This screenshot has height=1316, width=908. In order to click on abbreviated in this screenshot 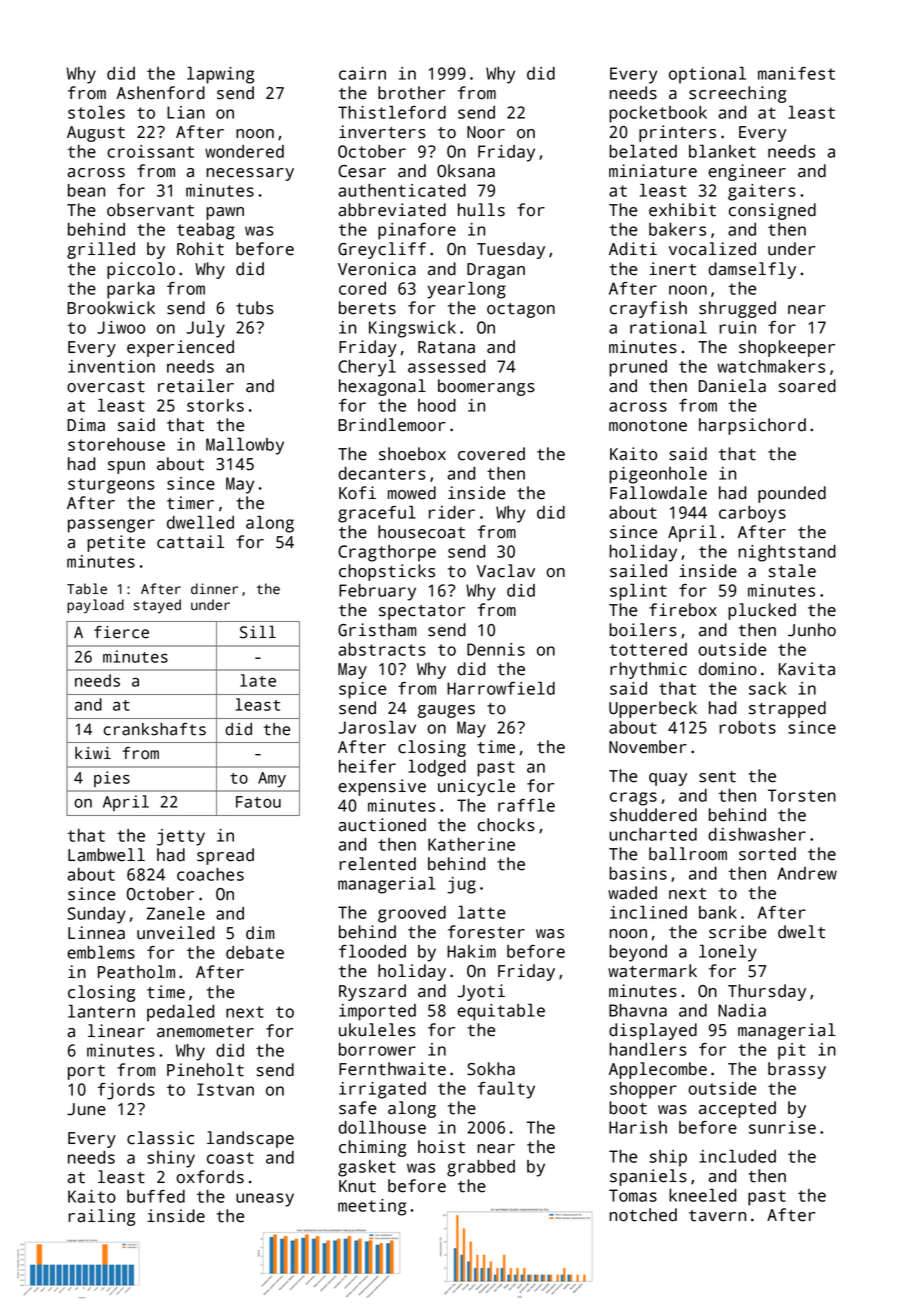, I will do `click(392, 210)`.
